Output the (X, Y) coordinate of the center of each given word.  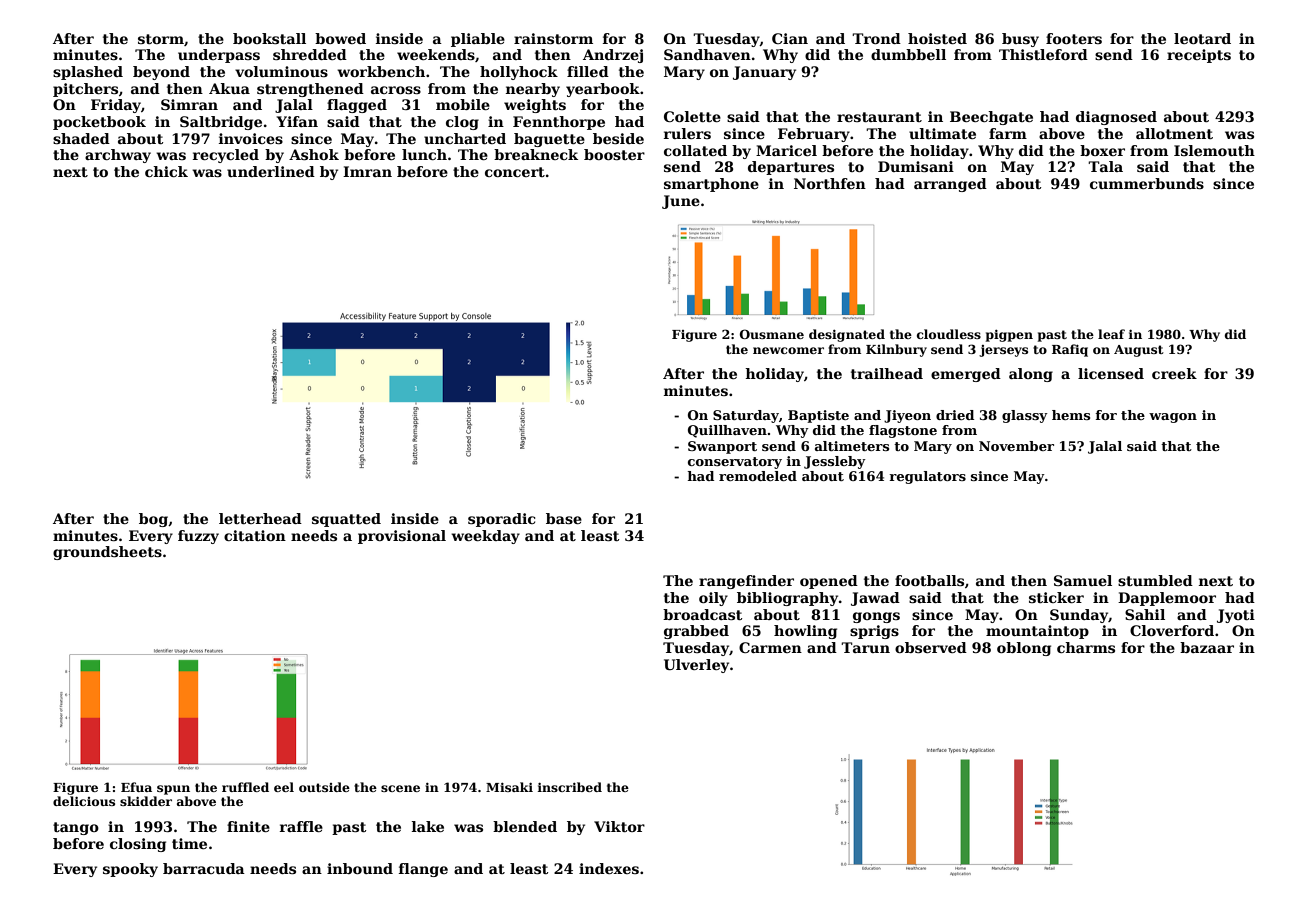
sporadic (501, 520)
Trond (876, 38)
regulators (927, 477)
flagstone (903, 431)
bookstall (269, 38)
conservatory (735, 463)
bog (153, 520)
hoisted (937, 38)
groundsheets (107, 553)
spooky (130, 870)
